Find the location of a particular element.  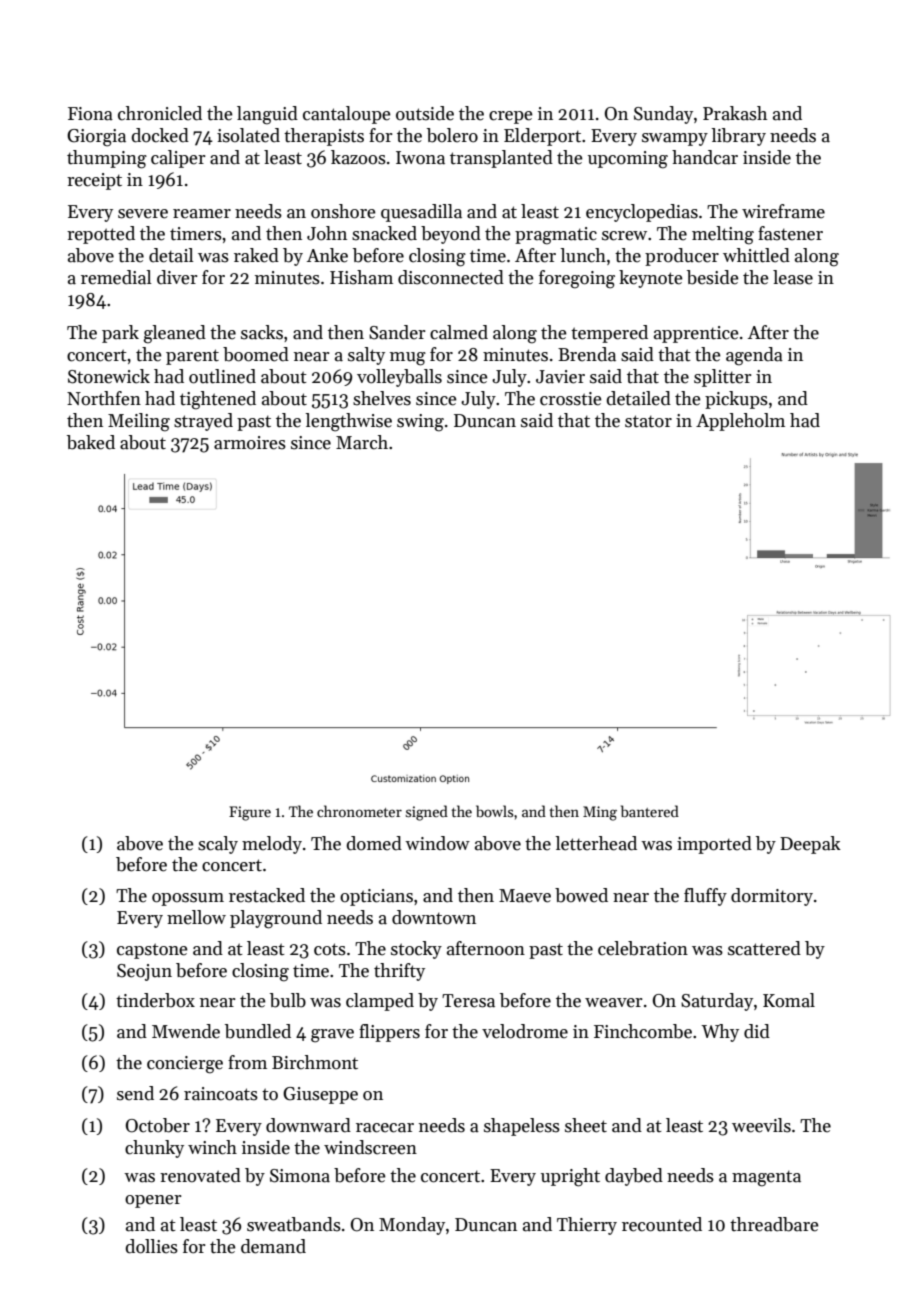

scaly is located at coordinates (218, 845).
